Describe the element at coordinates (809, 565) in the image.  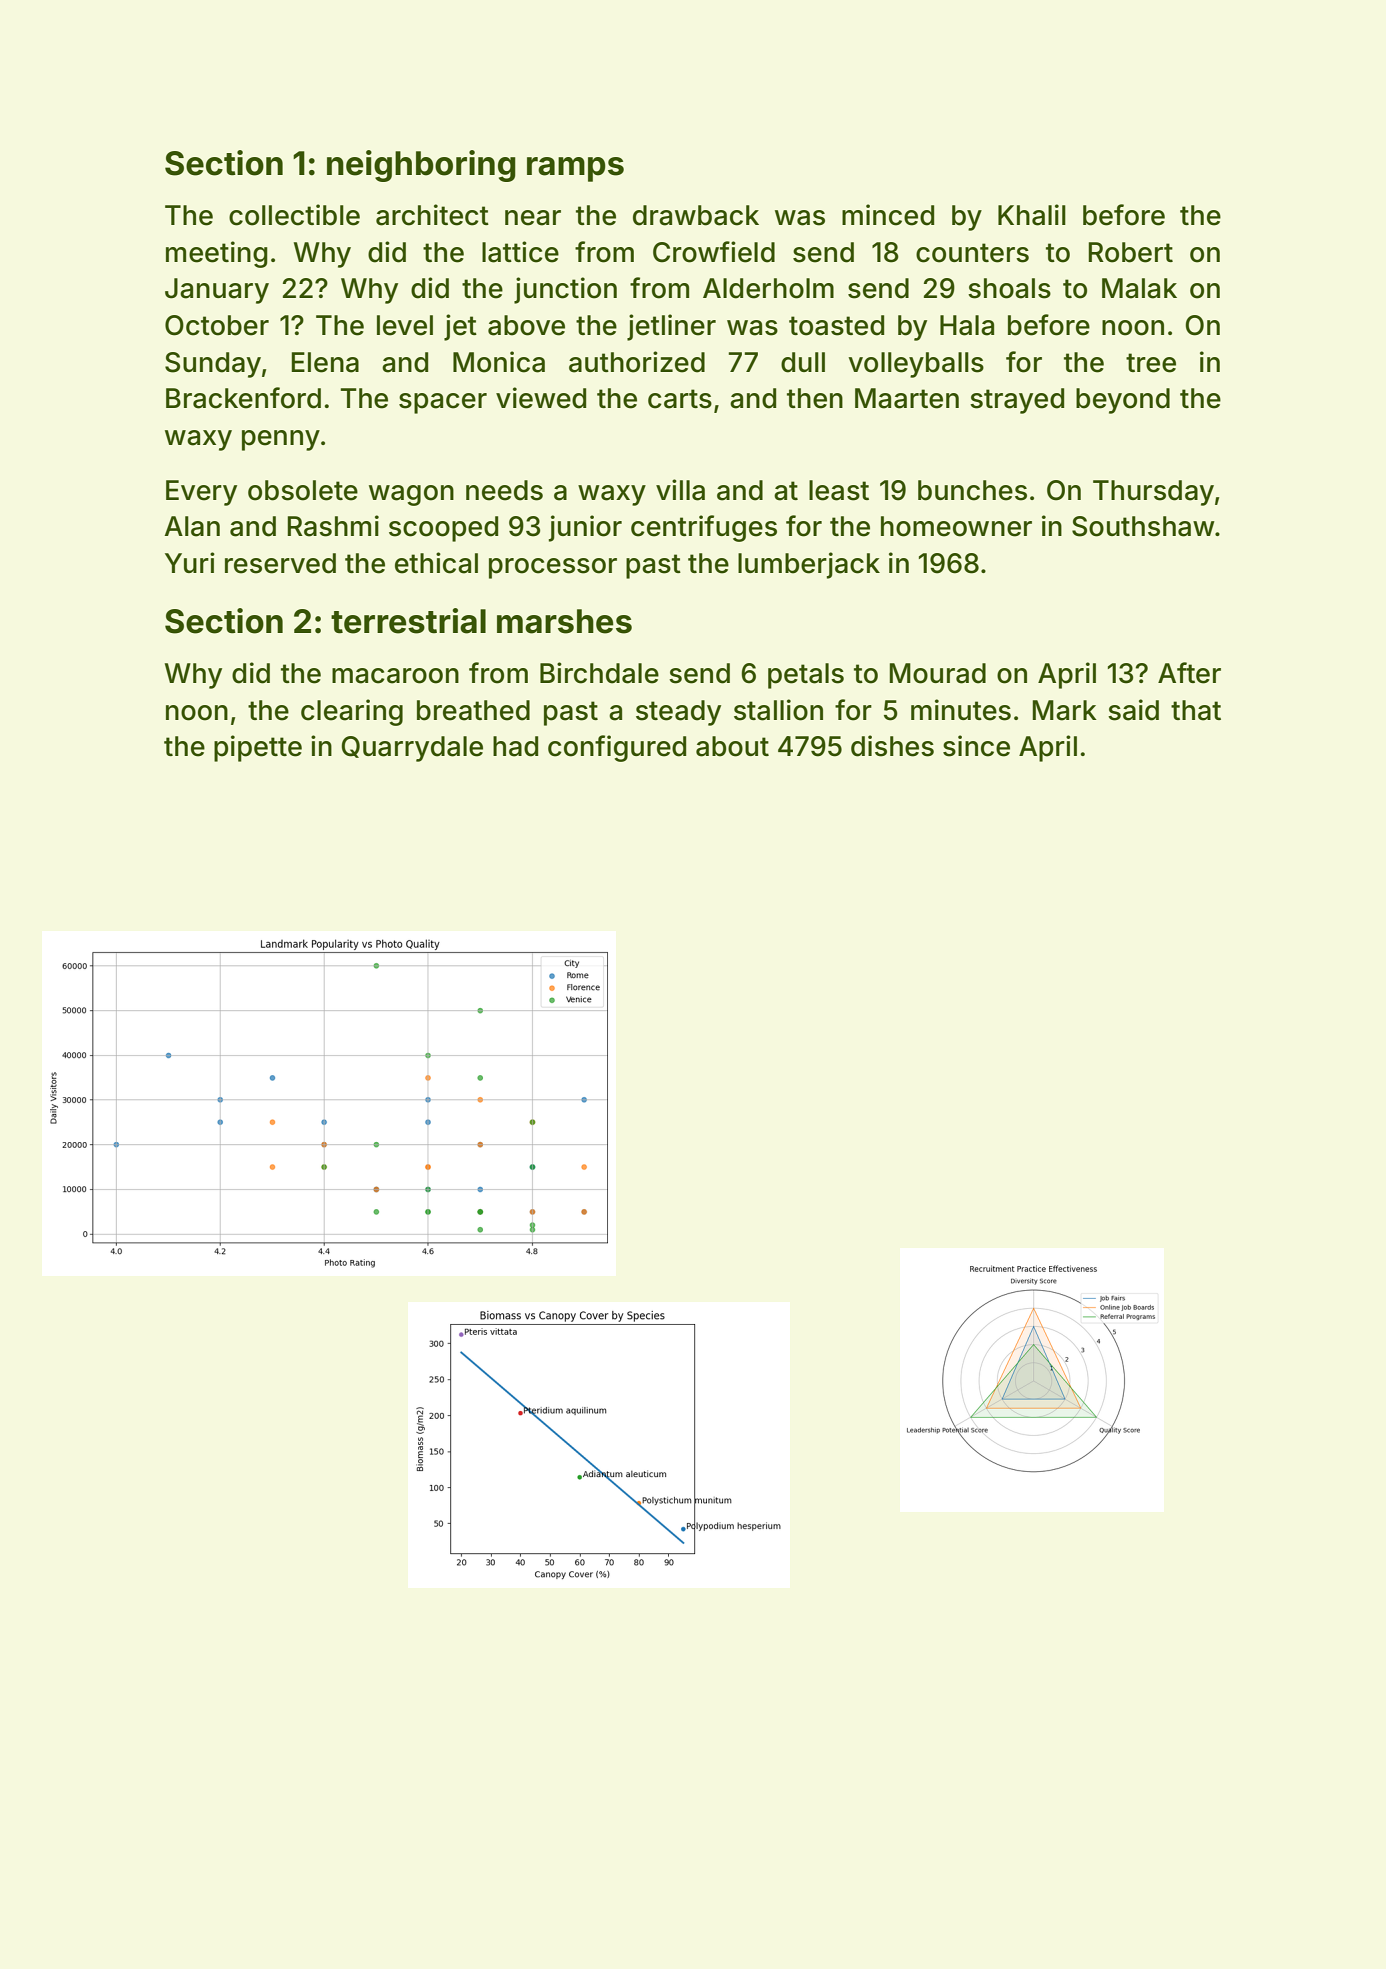
I see `lumberjack` at that location.
